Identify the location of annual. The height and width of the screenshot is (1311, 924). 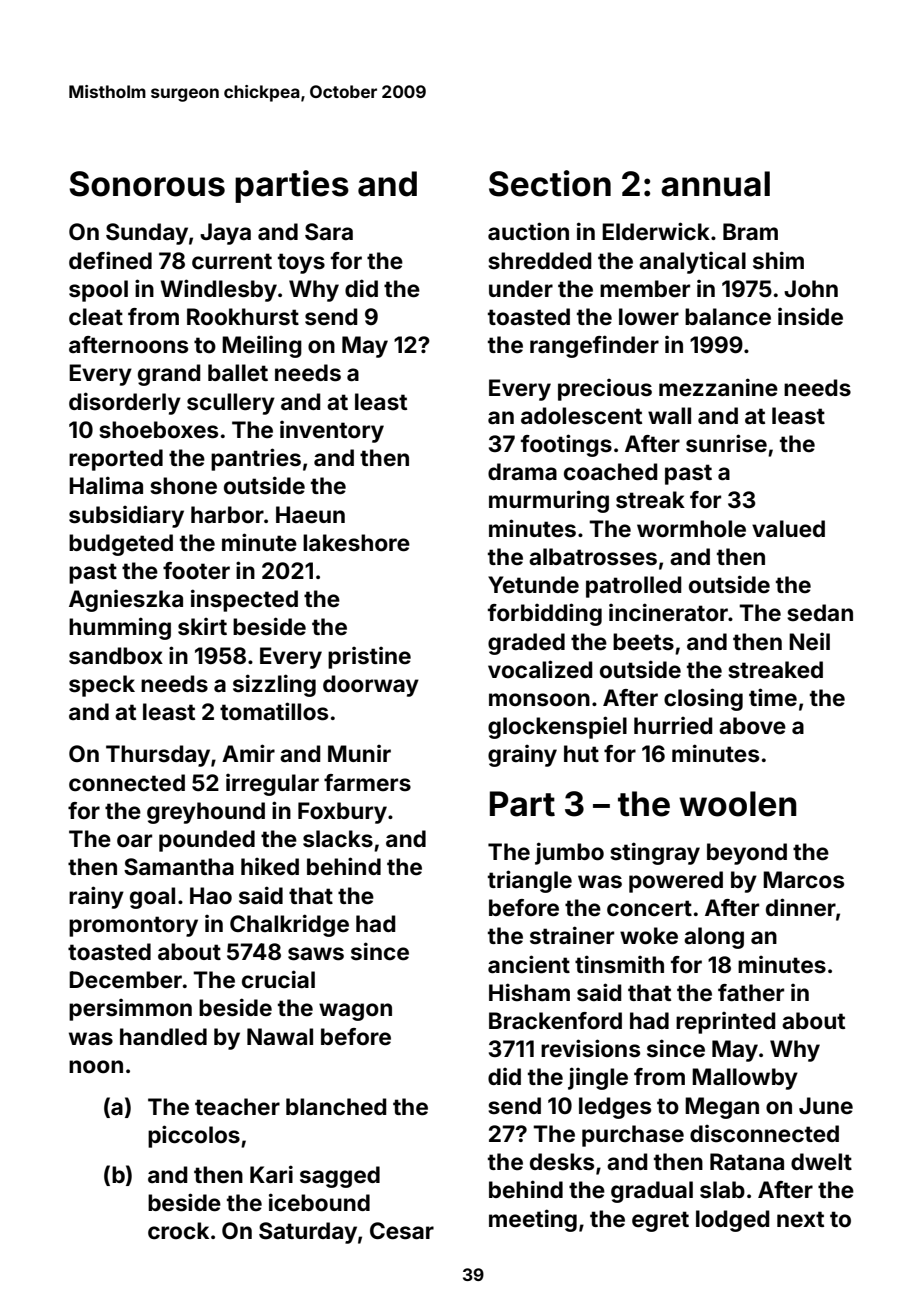
(715, 184).
